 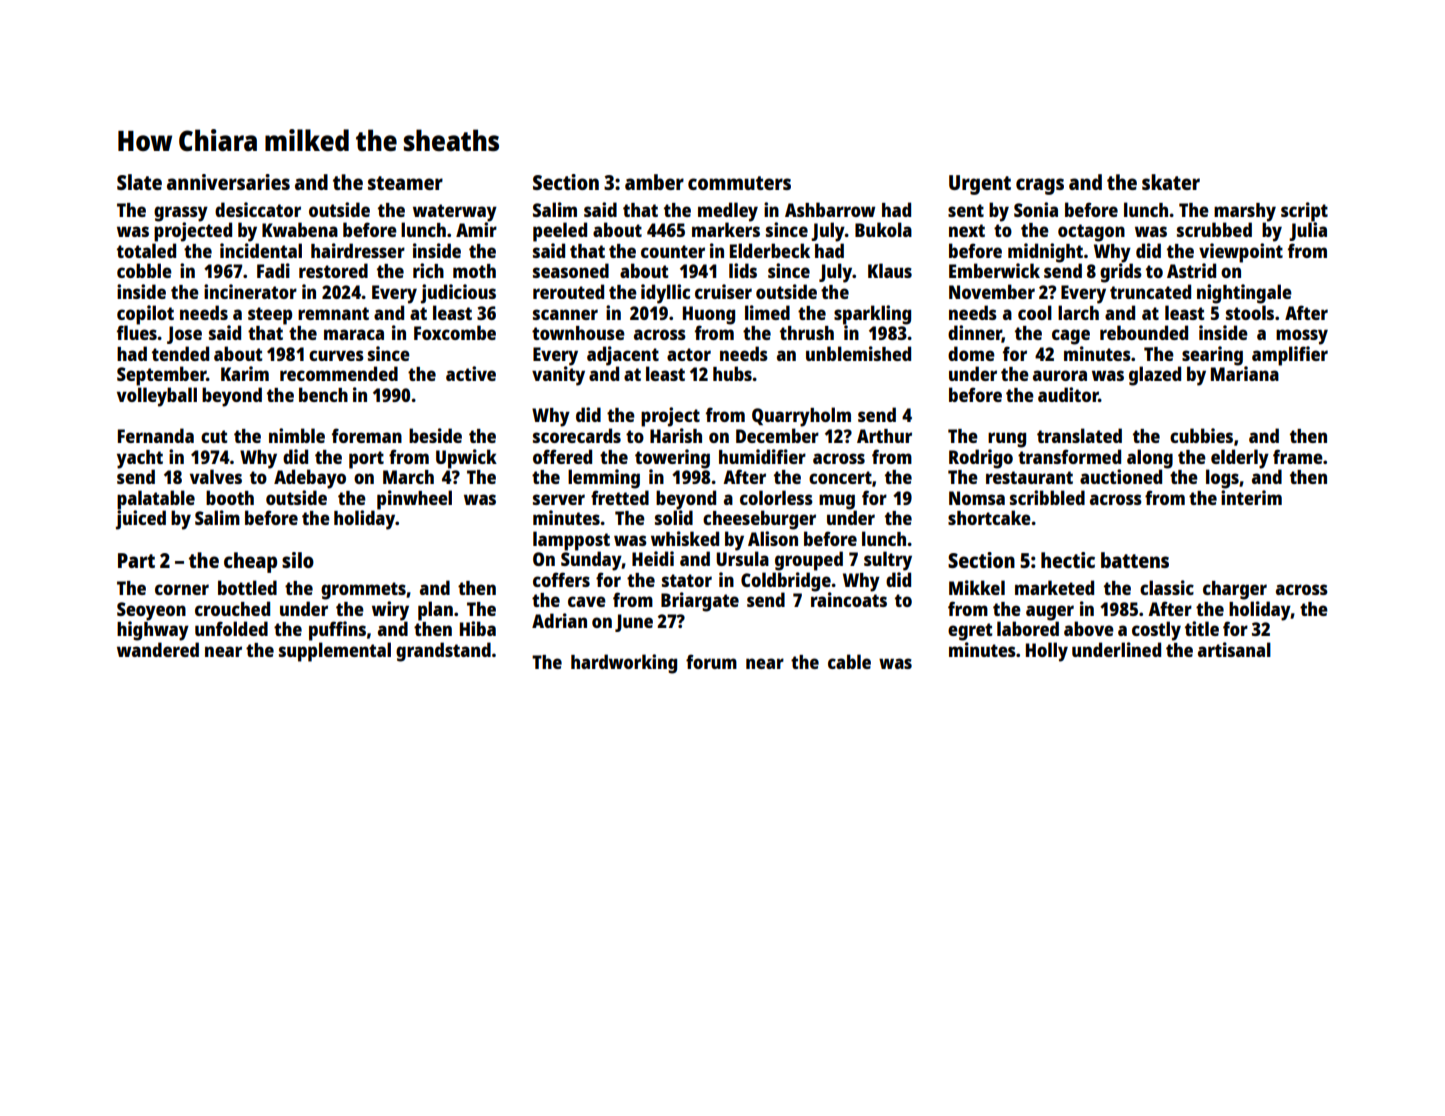 What do you see at coordinates (654, 182) in the screenshot?
I see `amber` at bounding box center [654, 182].
